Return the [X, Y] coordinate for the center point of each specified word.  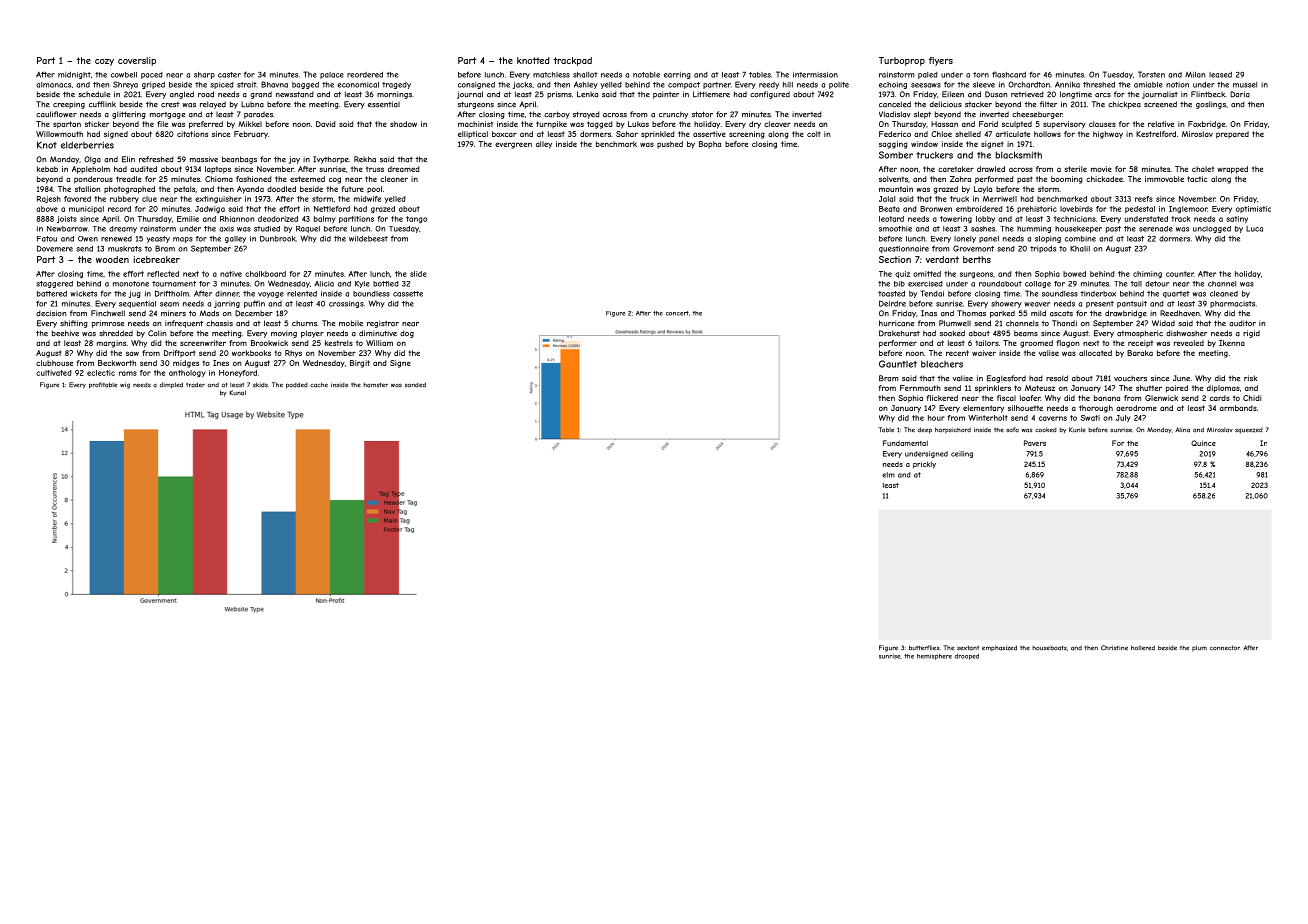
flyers [941, 61]
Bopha [710, 144]
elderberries [87, 145]
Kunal [238, 392]
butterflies [924, 647]
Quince [1203, 443]
